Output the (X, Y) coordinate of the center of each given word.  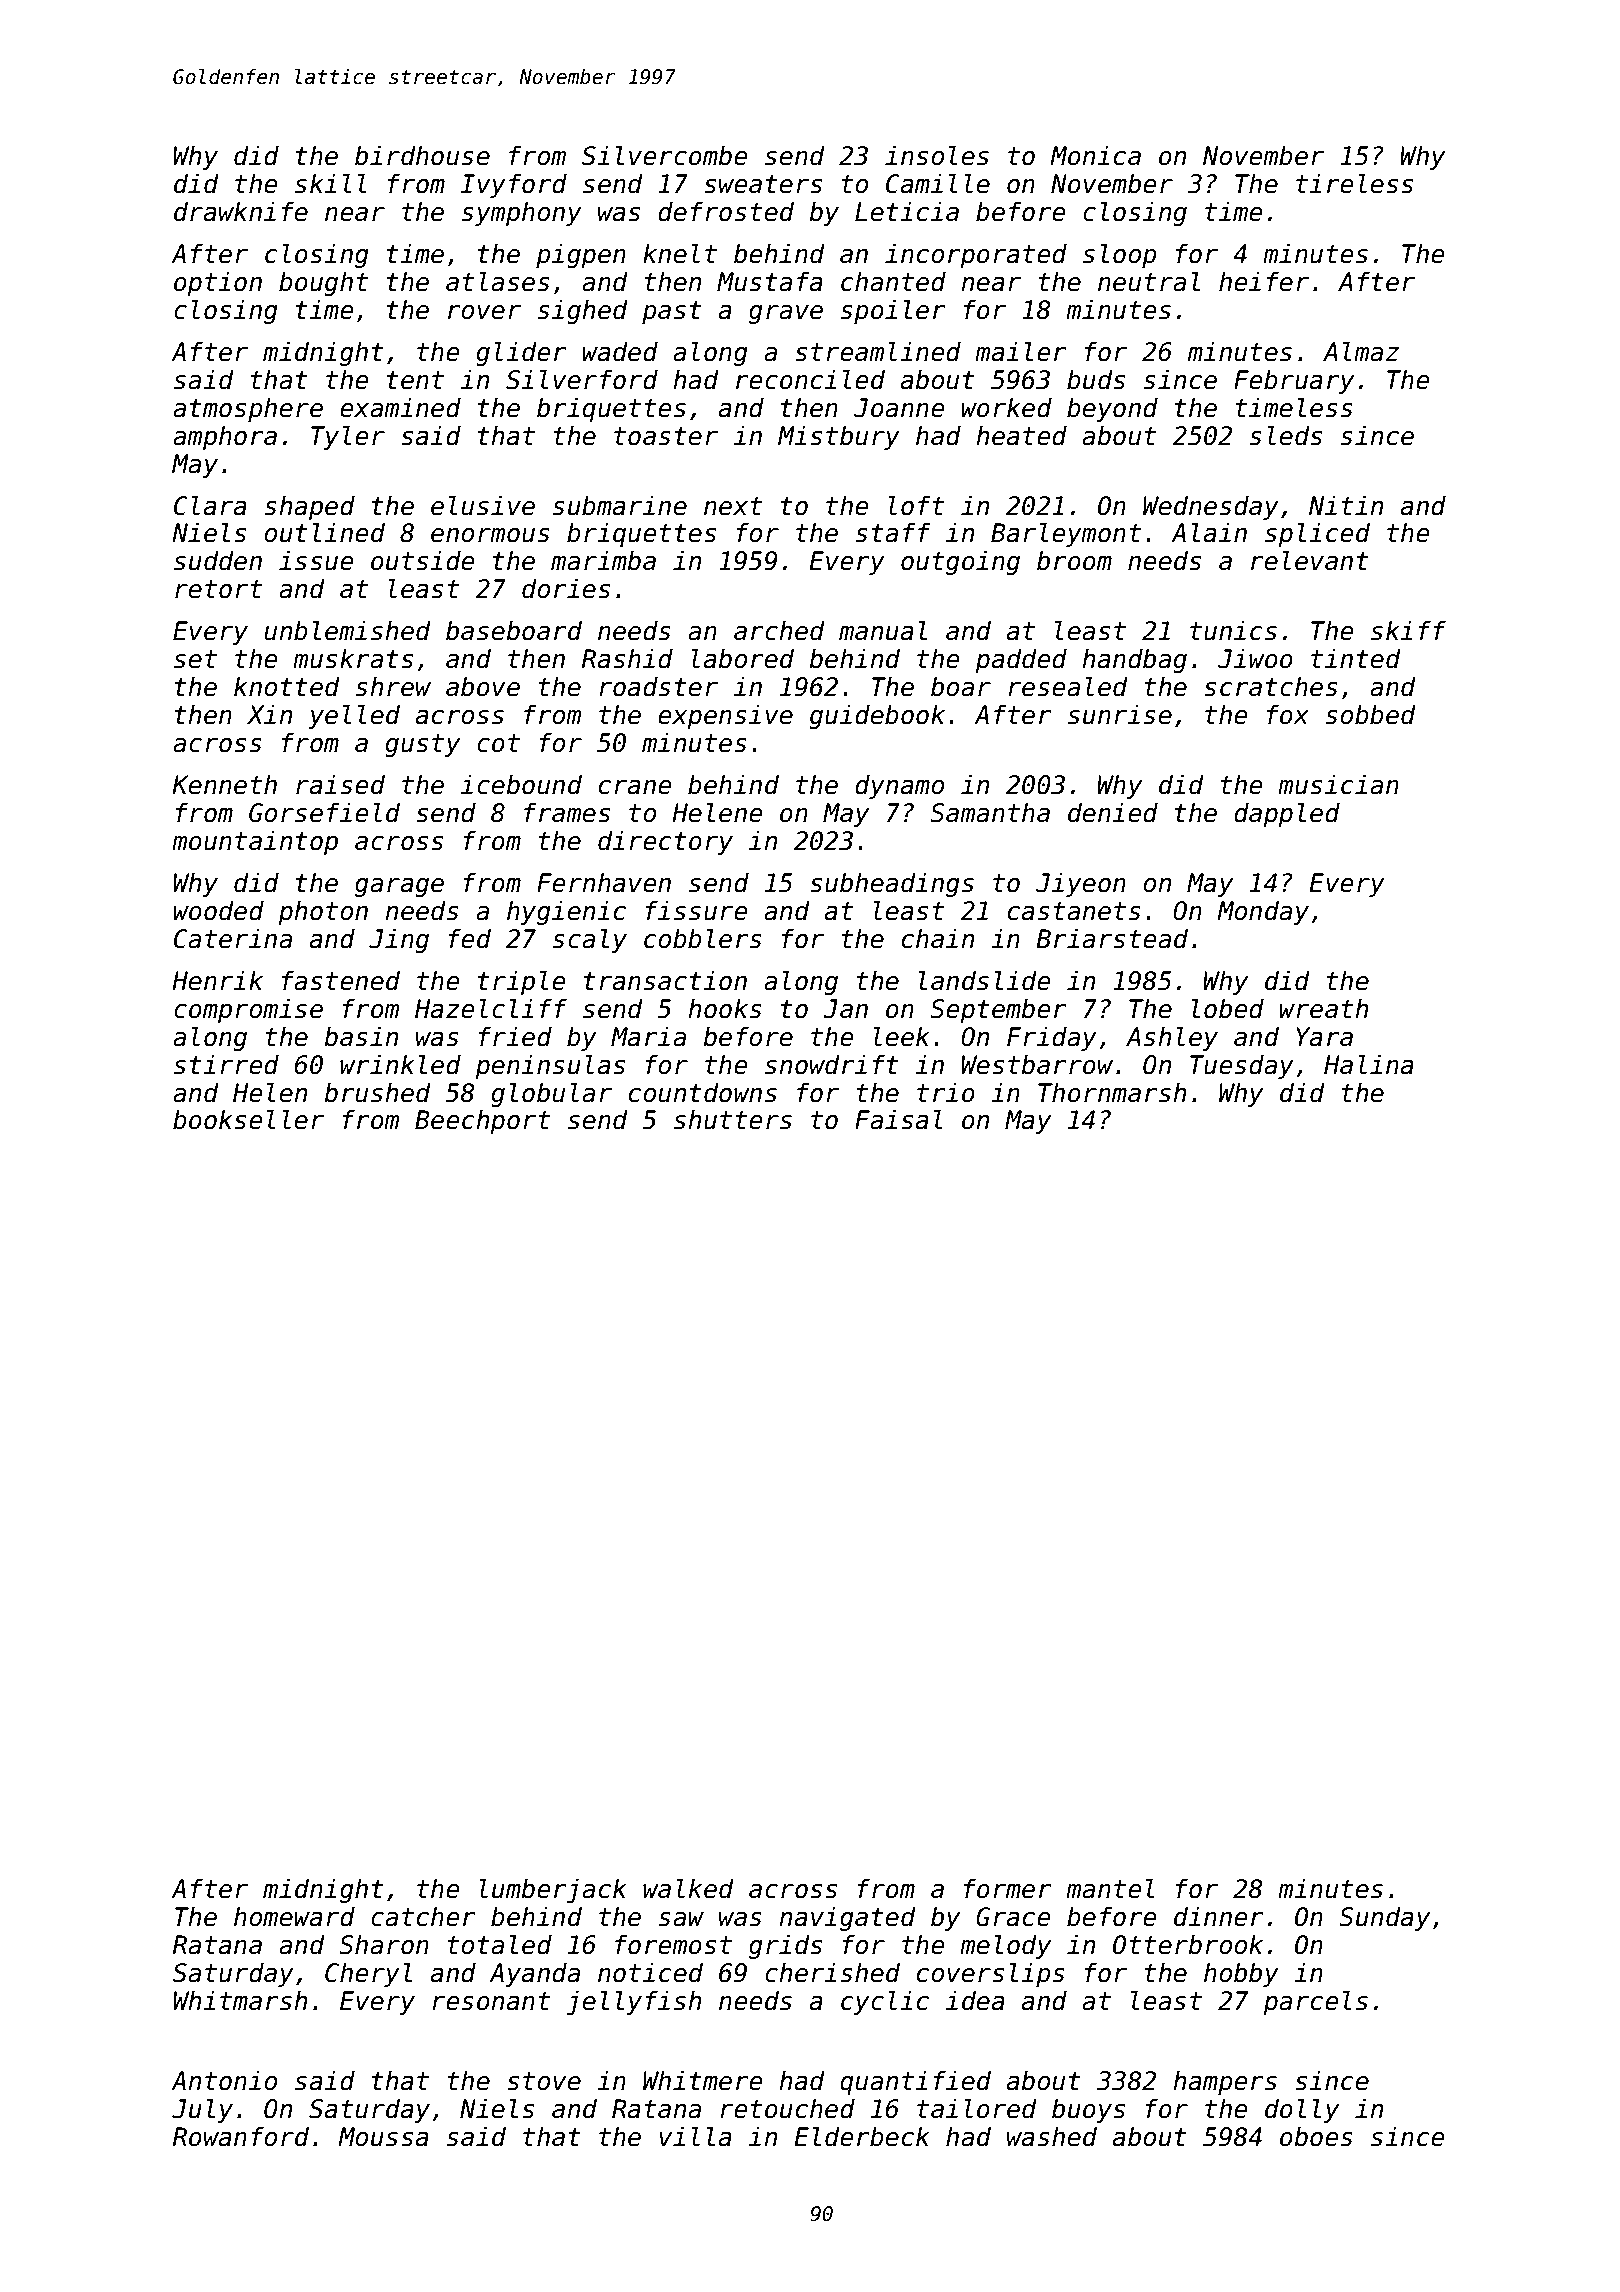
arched (779, 630)
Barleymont (1066, 534)
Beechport (482, 1121)
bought (323, 283)
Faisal (899, 1119)
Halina (1369, 1064)
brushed (377, 1092)
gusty (422, 745)
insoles (937, 155)
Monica (1095, 155)
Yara (1324, 1037)
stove (544, 2081)
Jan (845, 1009)
